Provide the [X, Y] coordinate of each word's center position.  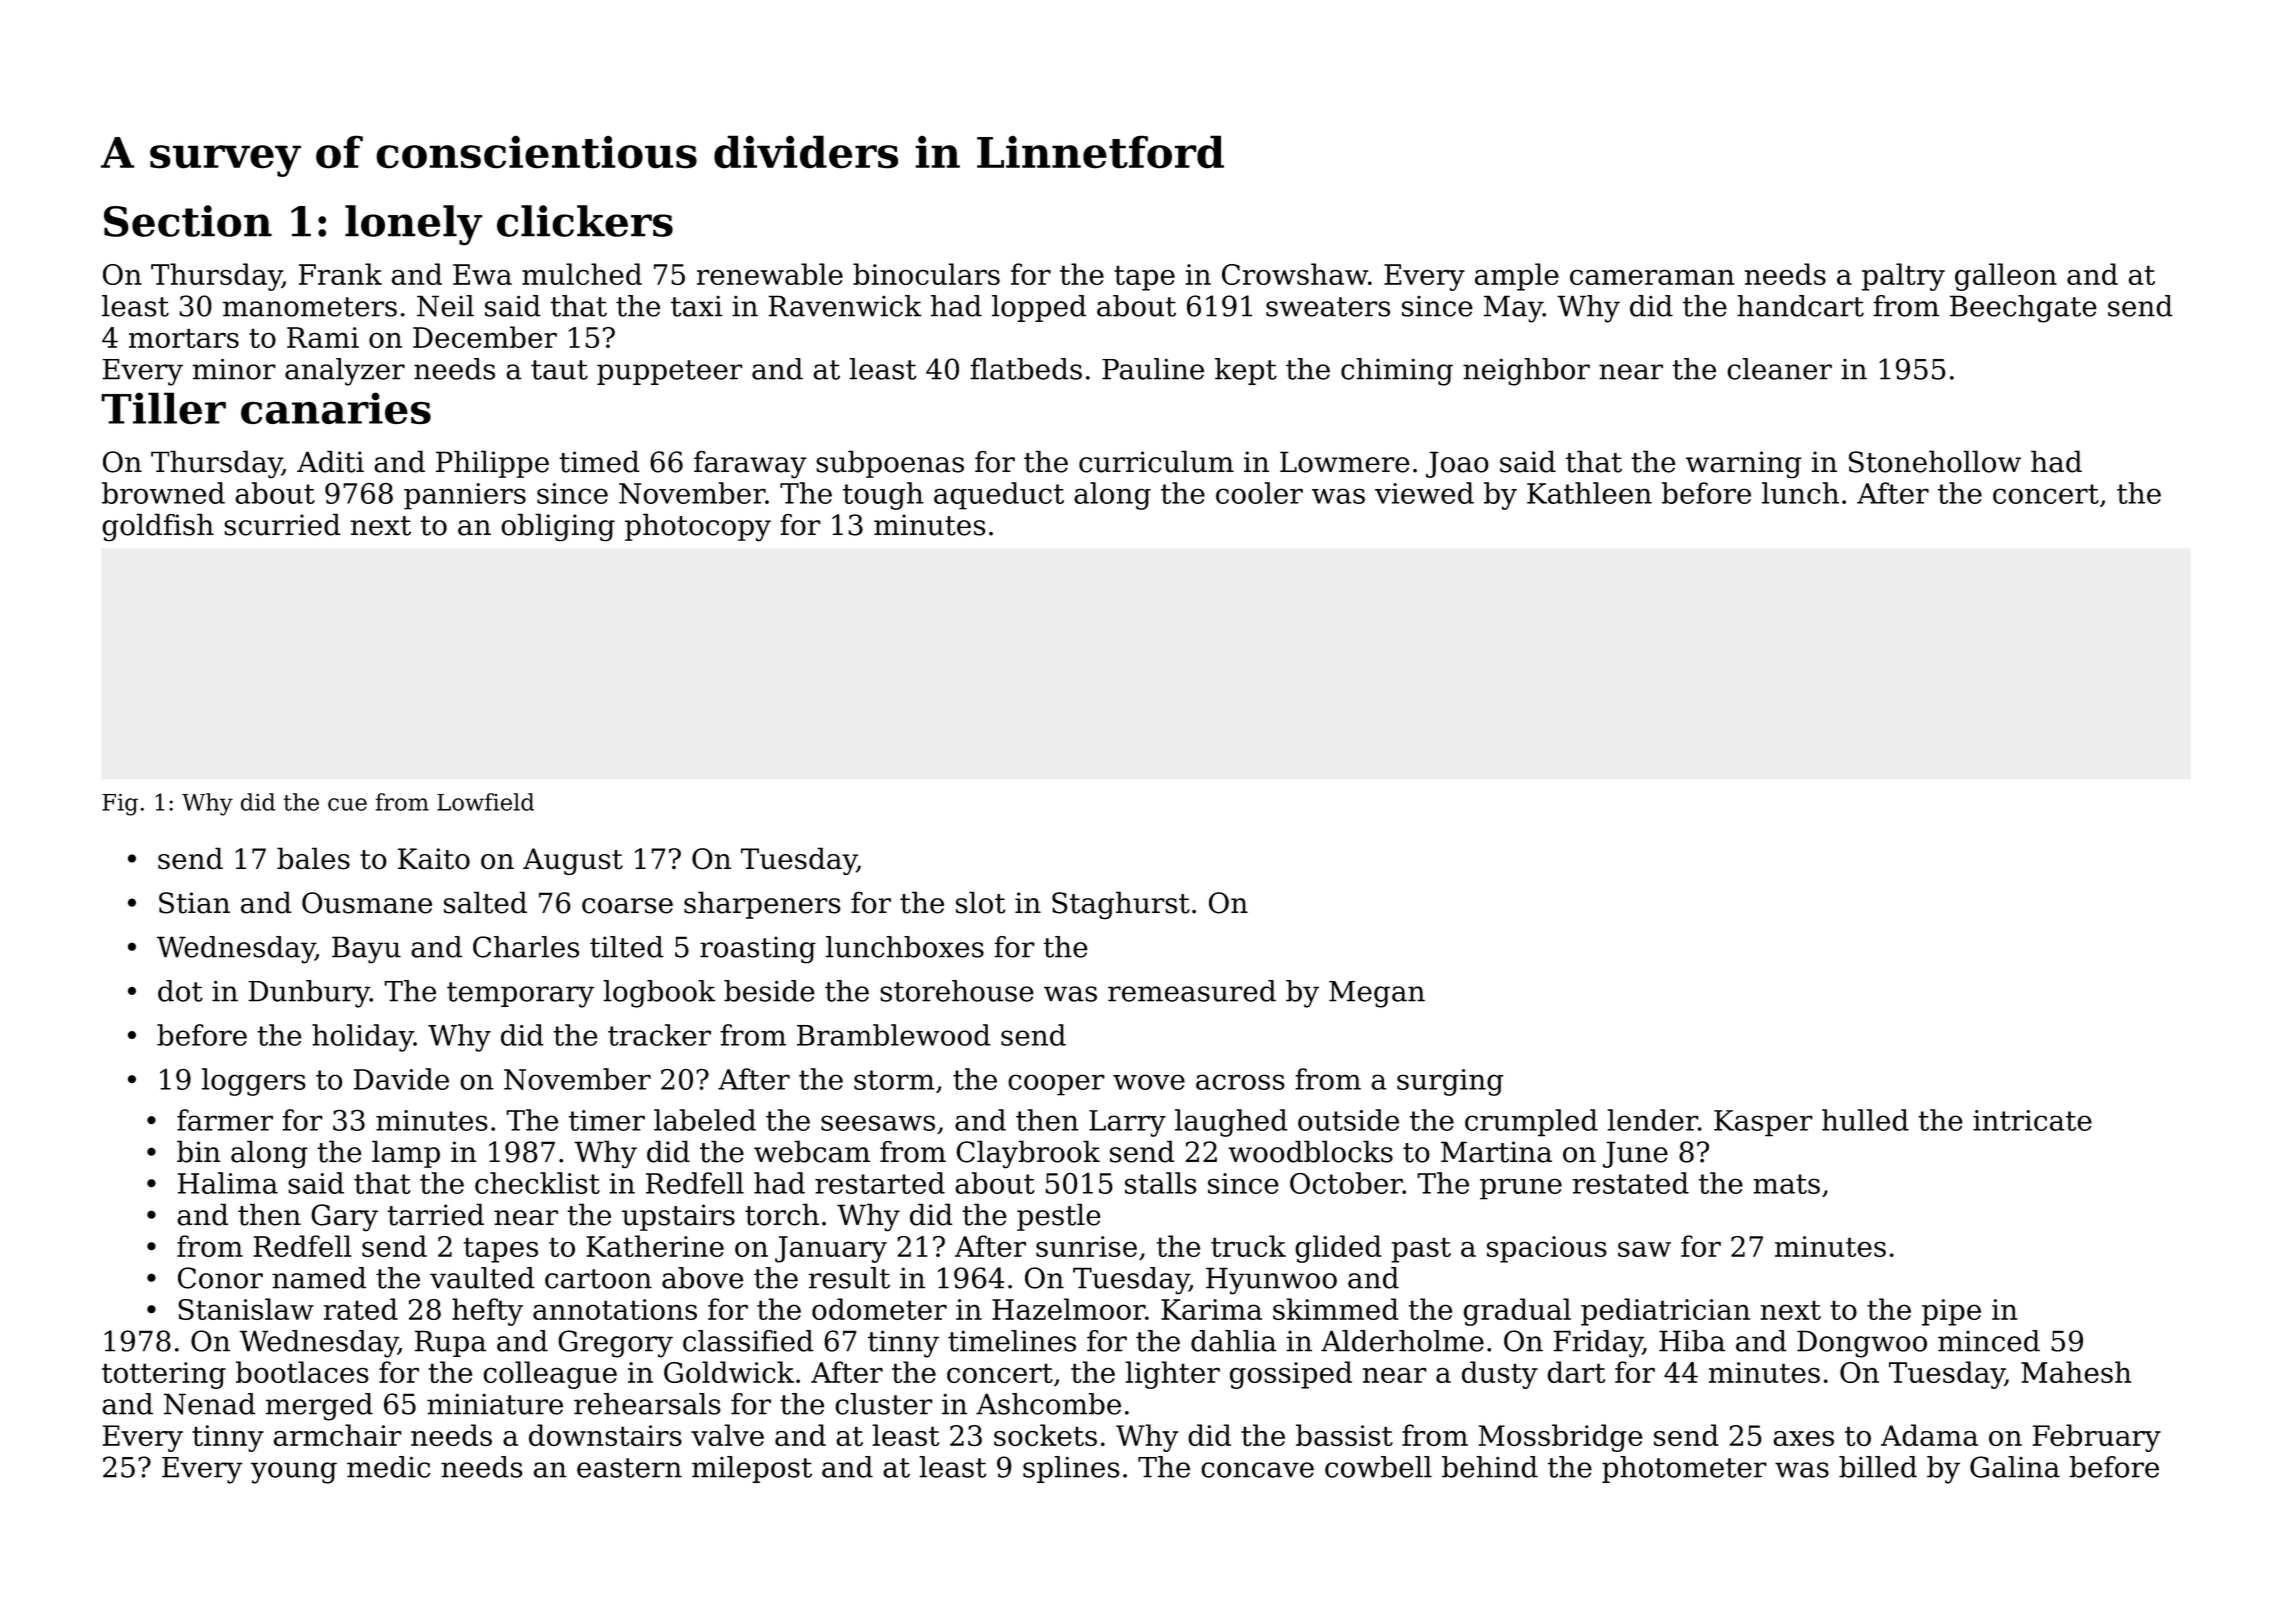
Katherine [655, 1246]
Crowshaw [1295, 274]
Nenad [210, 1404]
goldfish [158, 527]
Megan [1377, 994]
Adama [1929, 1435]
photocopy [698, 527]
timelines [1012, 1341]
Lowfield [485, 802]
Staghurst [1121, 905]
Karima [1211, 1309]
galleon [2006, 277]
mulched [582, 274]
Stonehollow [1935, 461]
